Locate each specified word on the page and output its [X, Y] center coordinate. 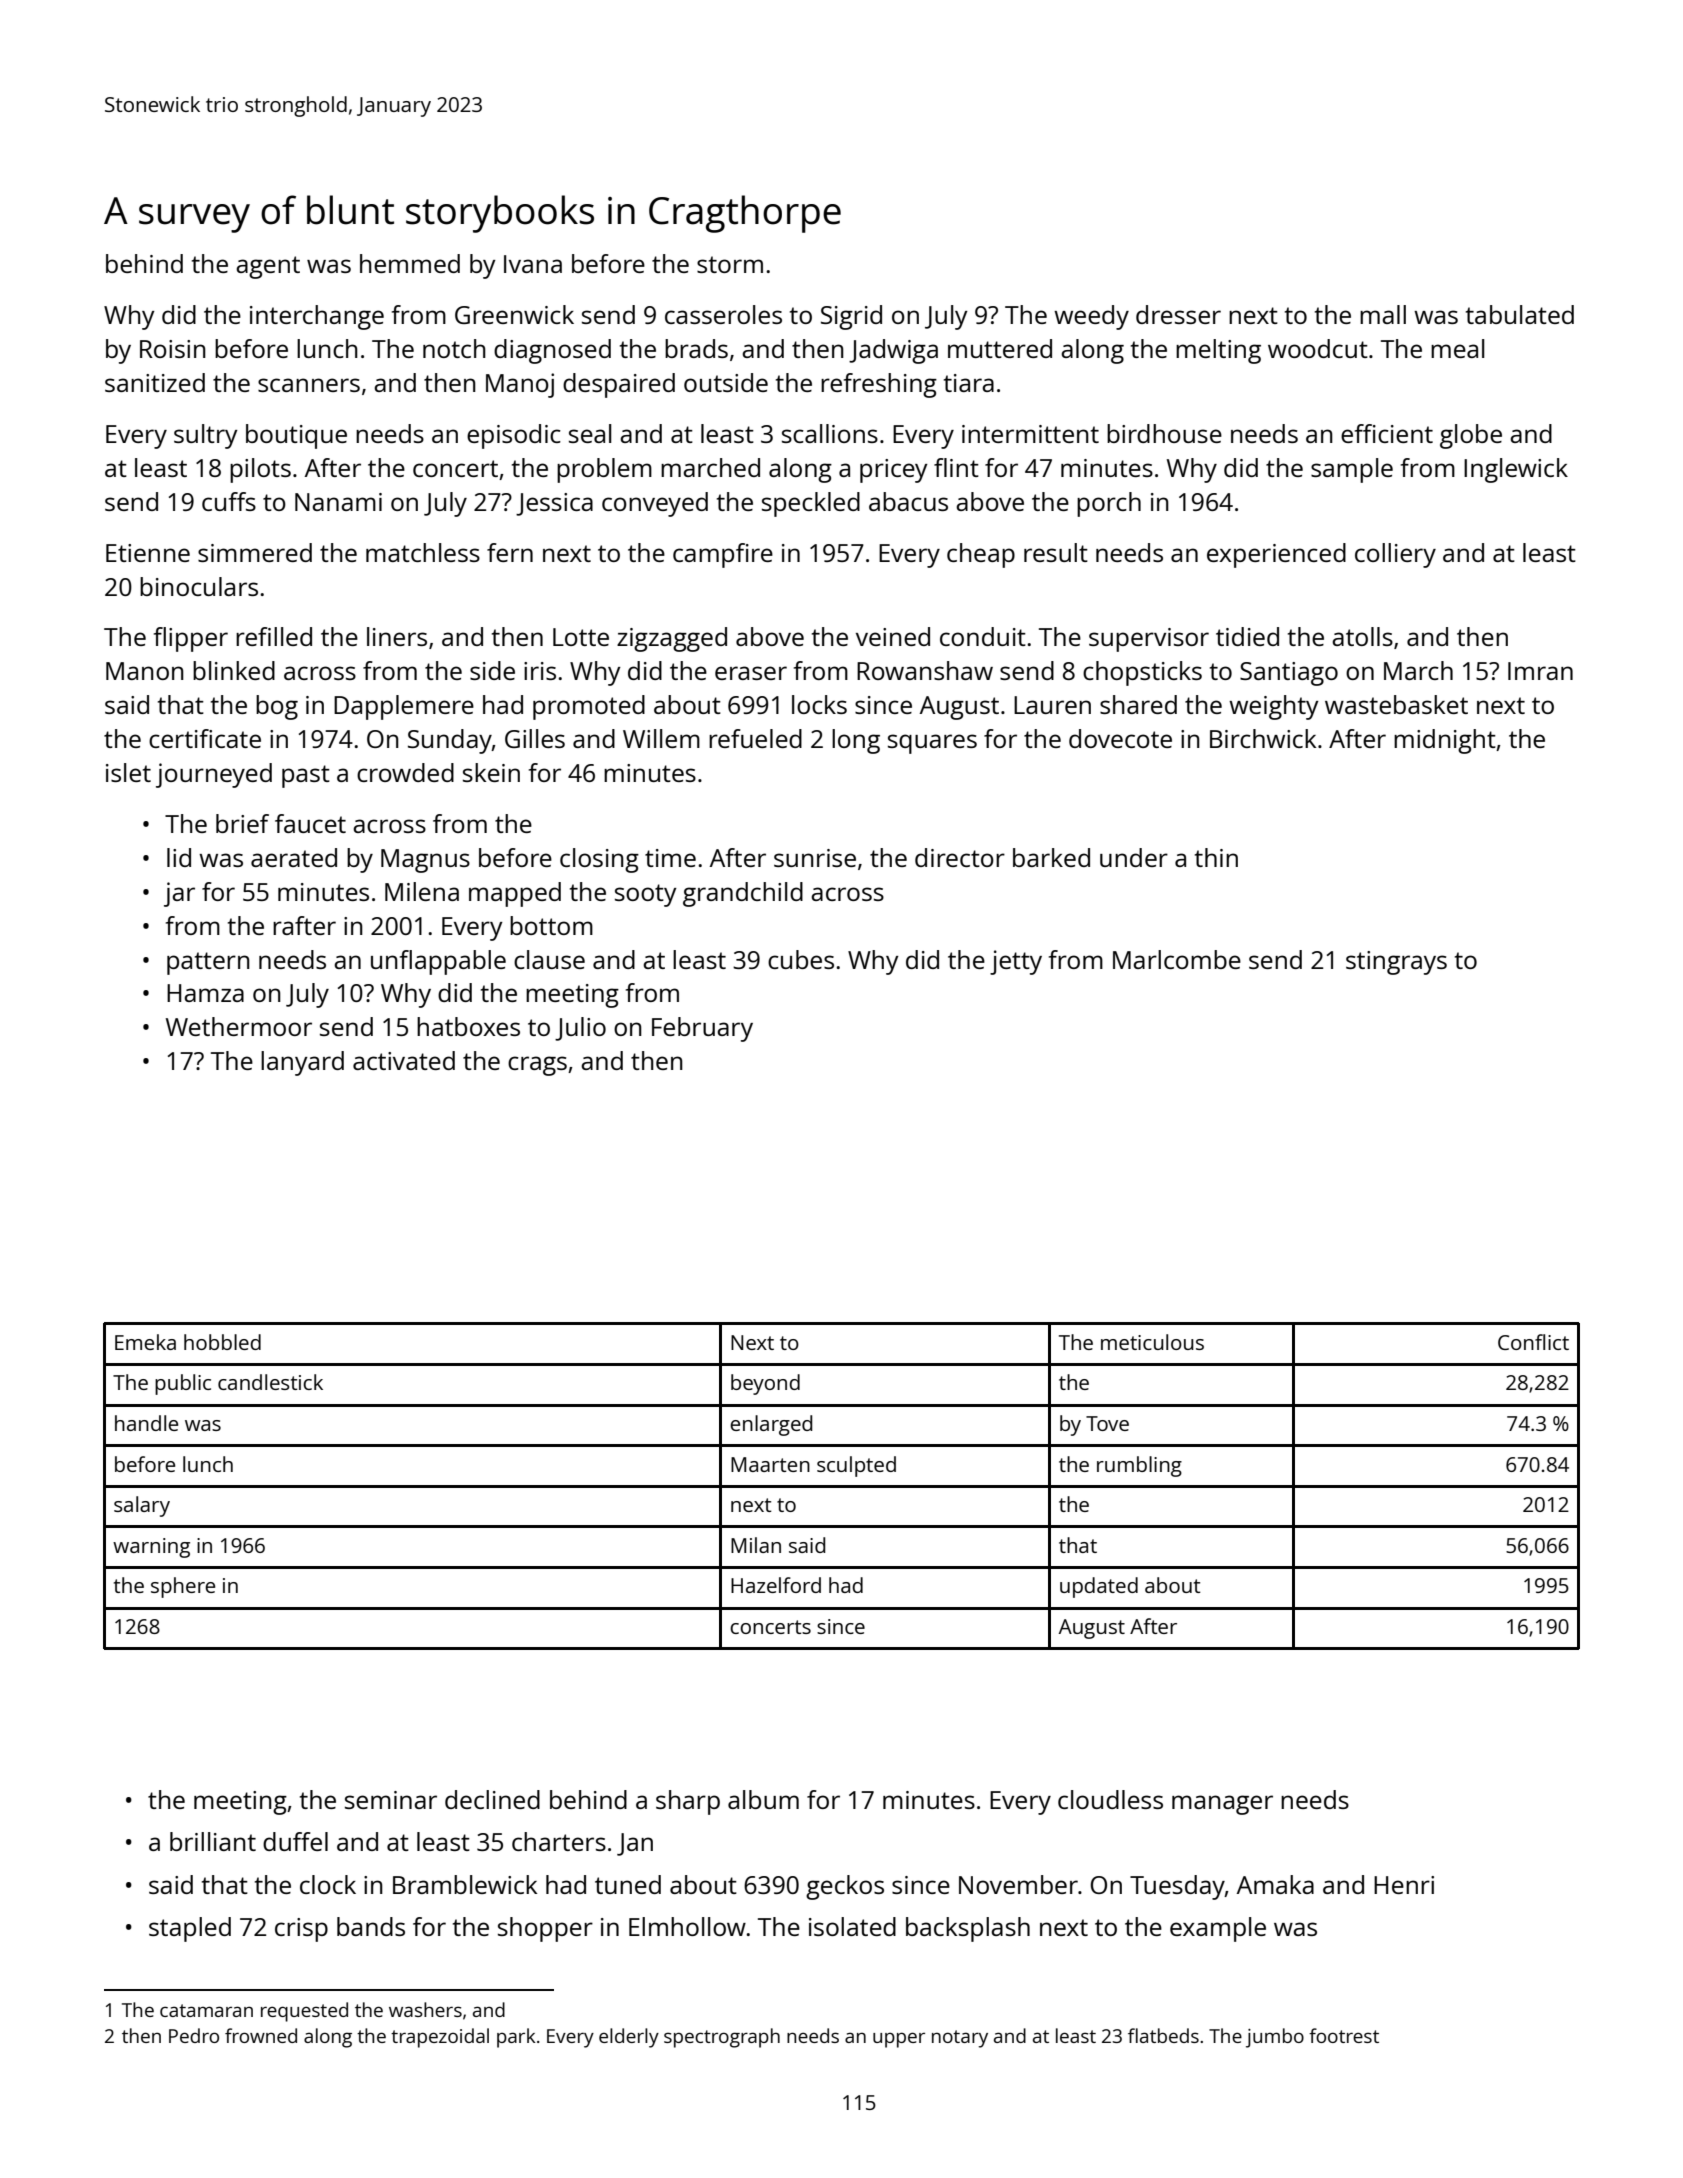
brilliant [213, 1841]
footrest [1344, 2035]
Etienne [148, 553]
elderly [629, 2038]
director [960, 857]
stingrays [1396, 963]
